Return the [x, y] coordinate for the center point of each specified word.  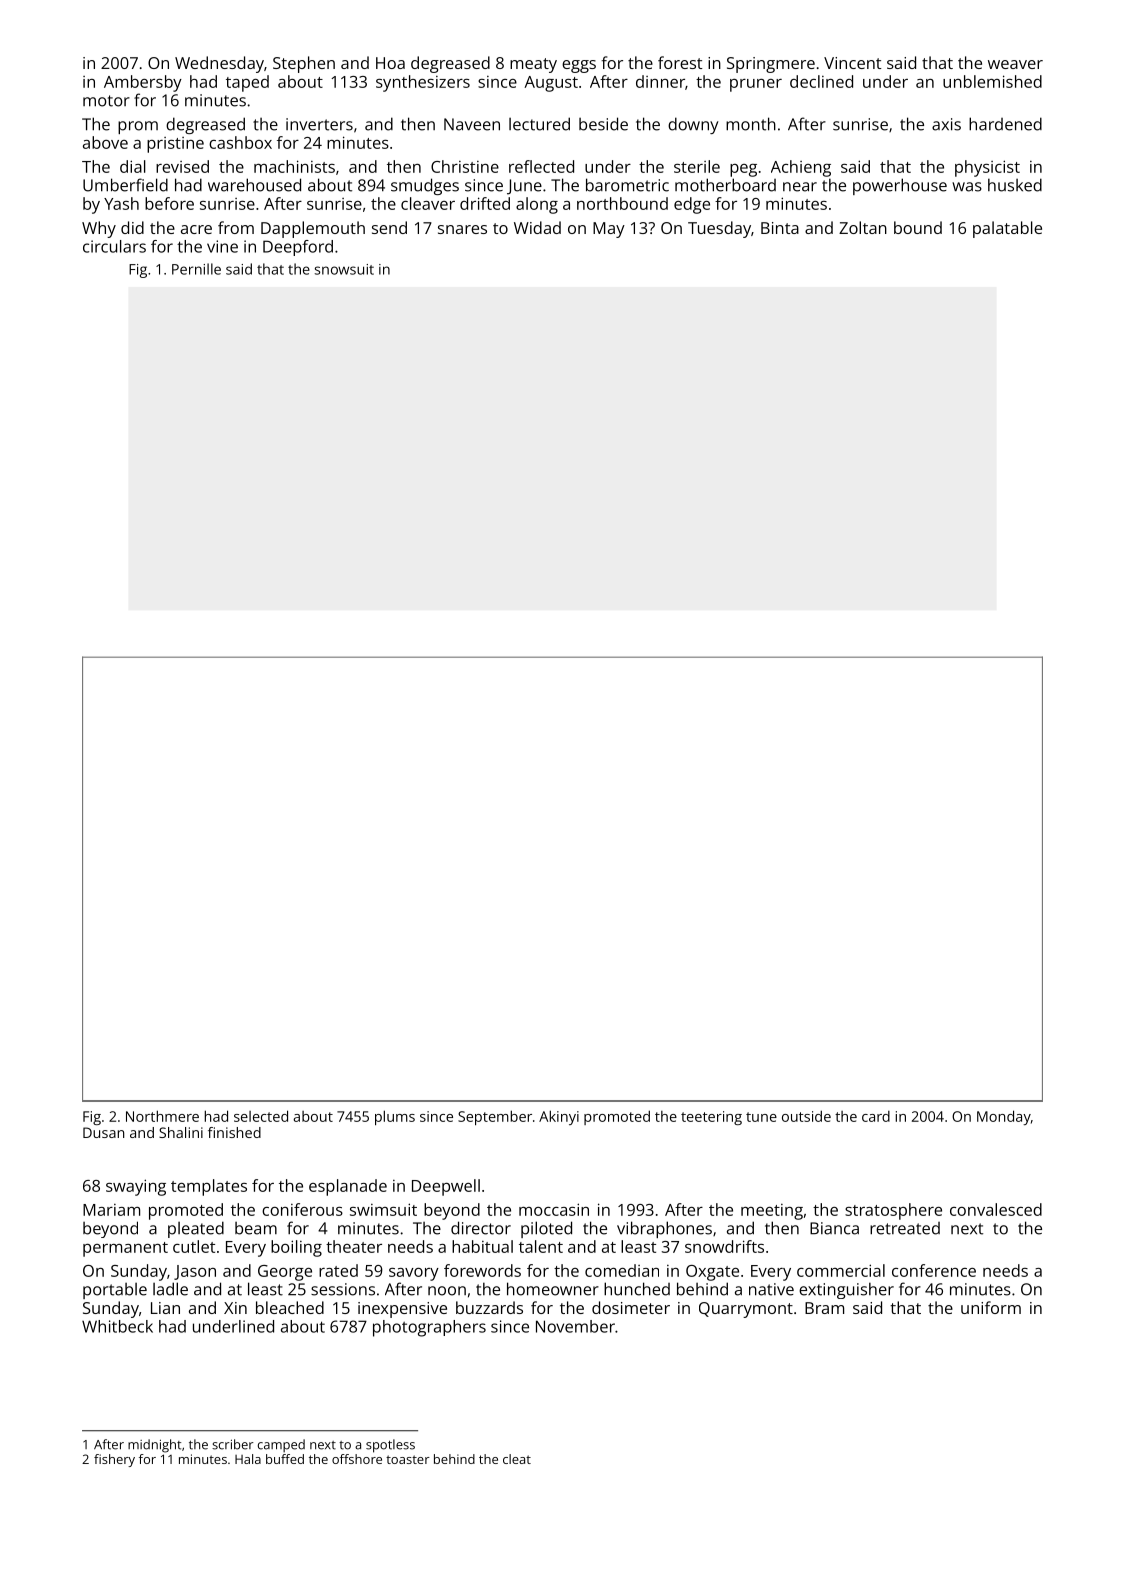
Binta [780, 228]
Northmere [162, 1116]
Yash [121, 203]
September [495, 1117]
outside [806, 1116]
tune [761, 1117]
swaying [136, 1187]
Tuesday [719, 229]
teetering [711, 1118]
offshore [357, 1459]
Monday [1004, 1117]
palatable [1007, 229]
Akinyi [559, 1117]
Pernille [196, 269]
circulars [114, 246]
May [609, 230]
